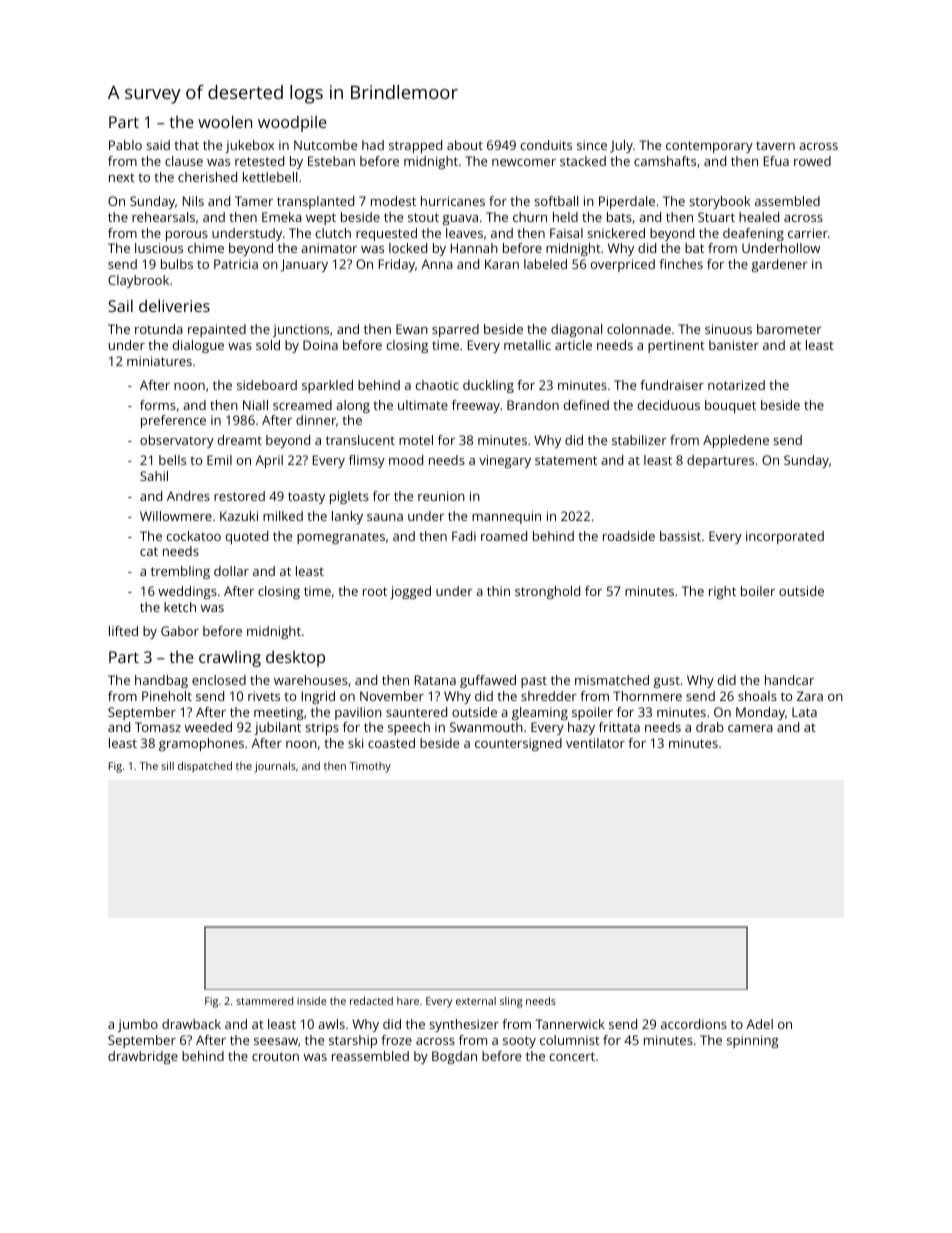 Image resolution: width=952 pixels, height=1233 pixels. I want to click on Lata, so click(804, 712).
